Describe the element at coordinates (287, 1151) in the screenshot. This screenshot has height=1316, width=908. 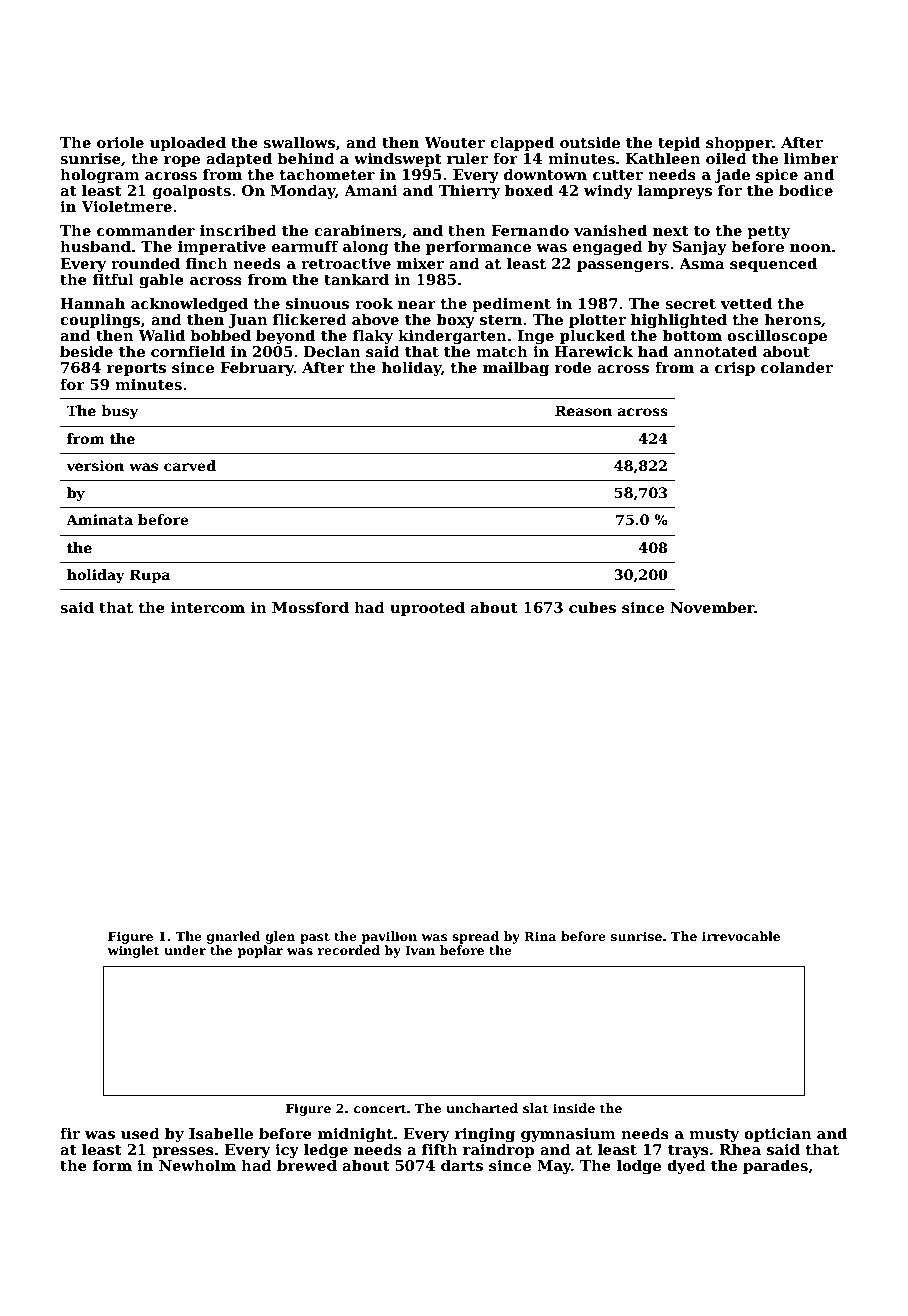
I see `icy` at that location.
